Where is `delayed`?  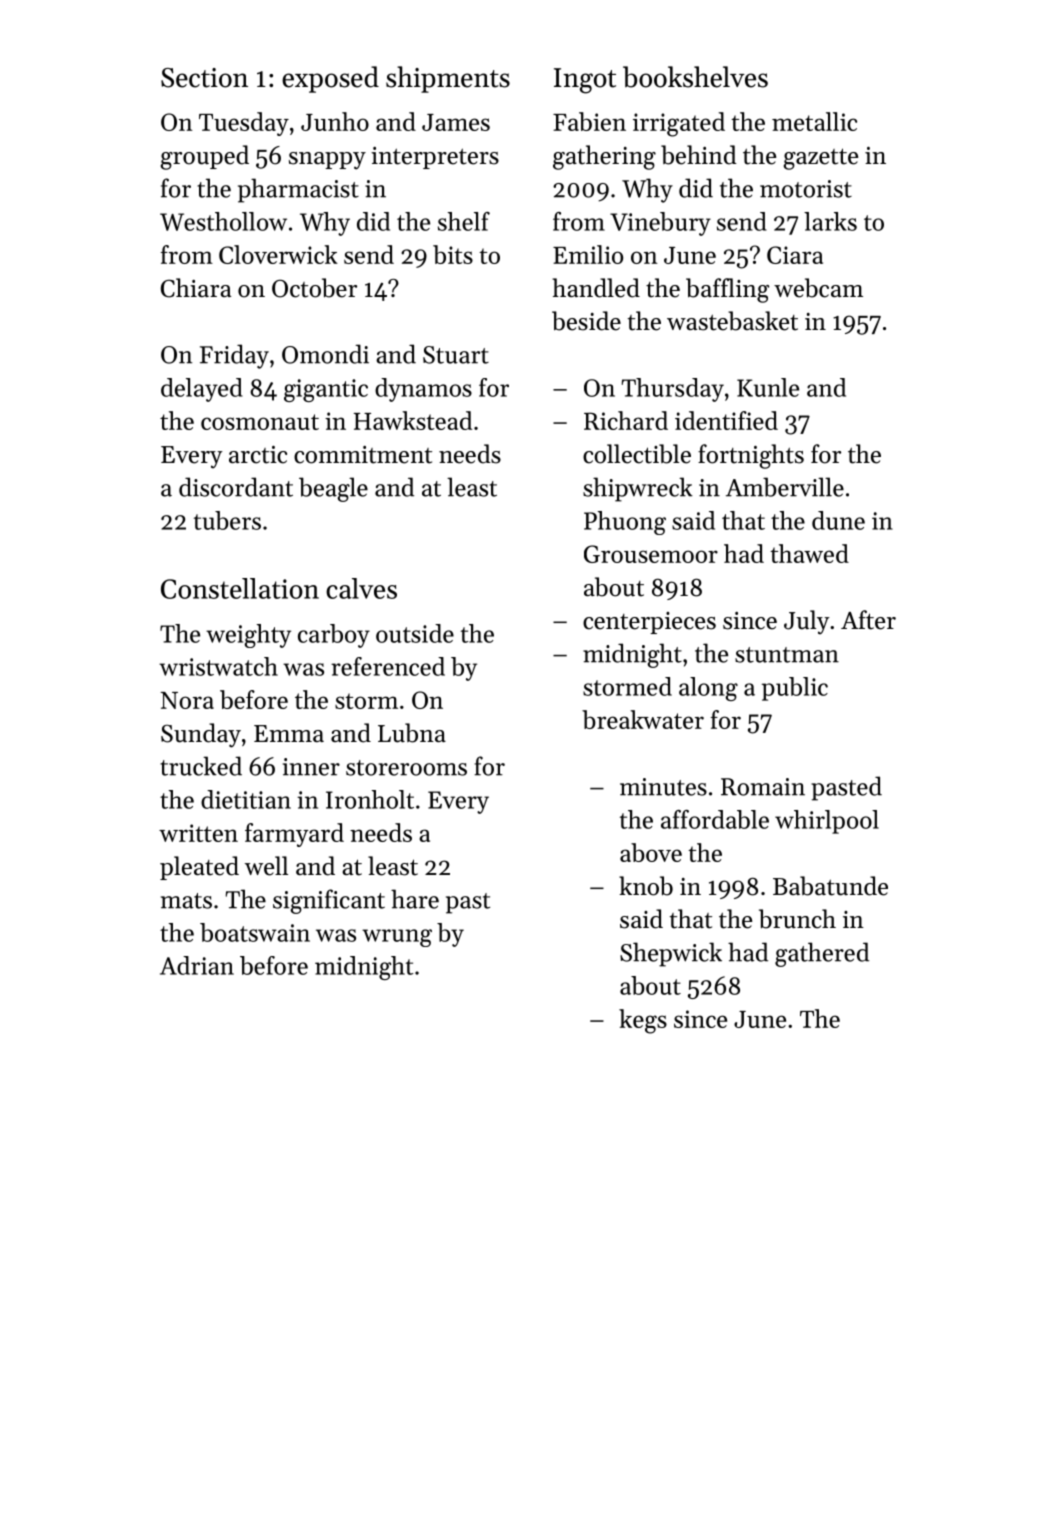
delayed is located at coordinates (202, 390).
